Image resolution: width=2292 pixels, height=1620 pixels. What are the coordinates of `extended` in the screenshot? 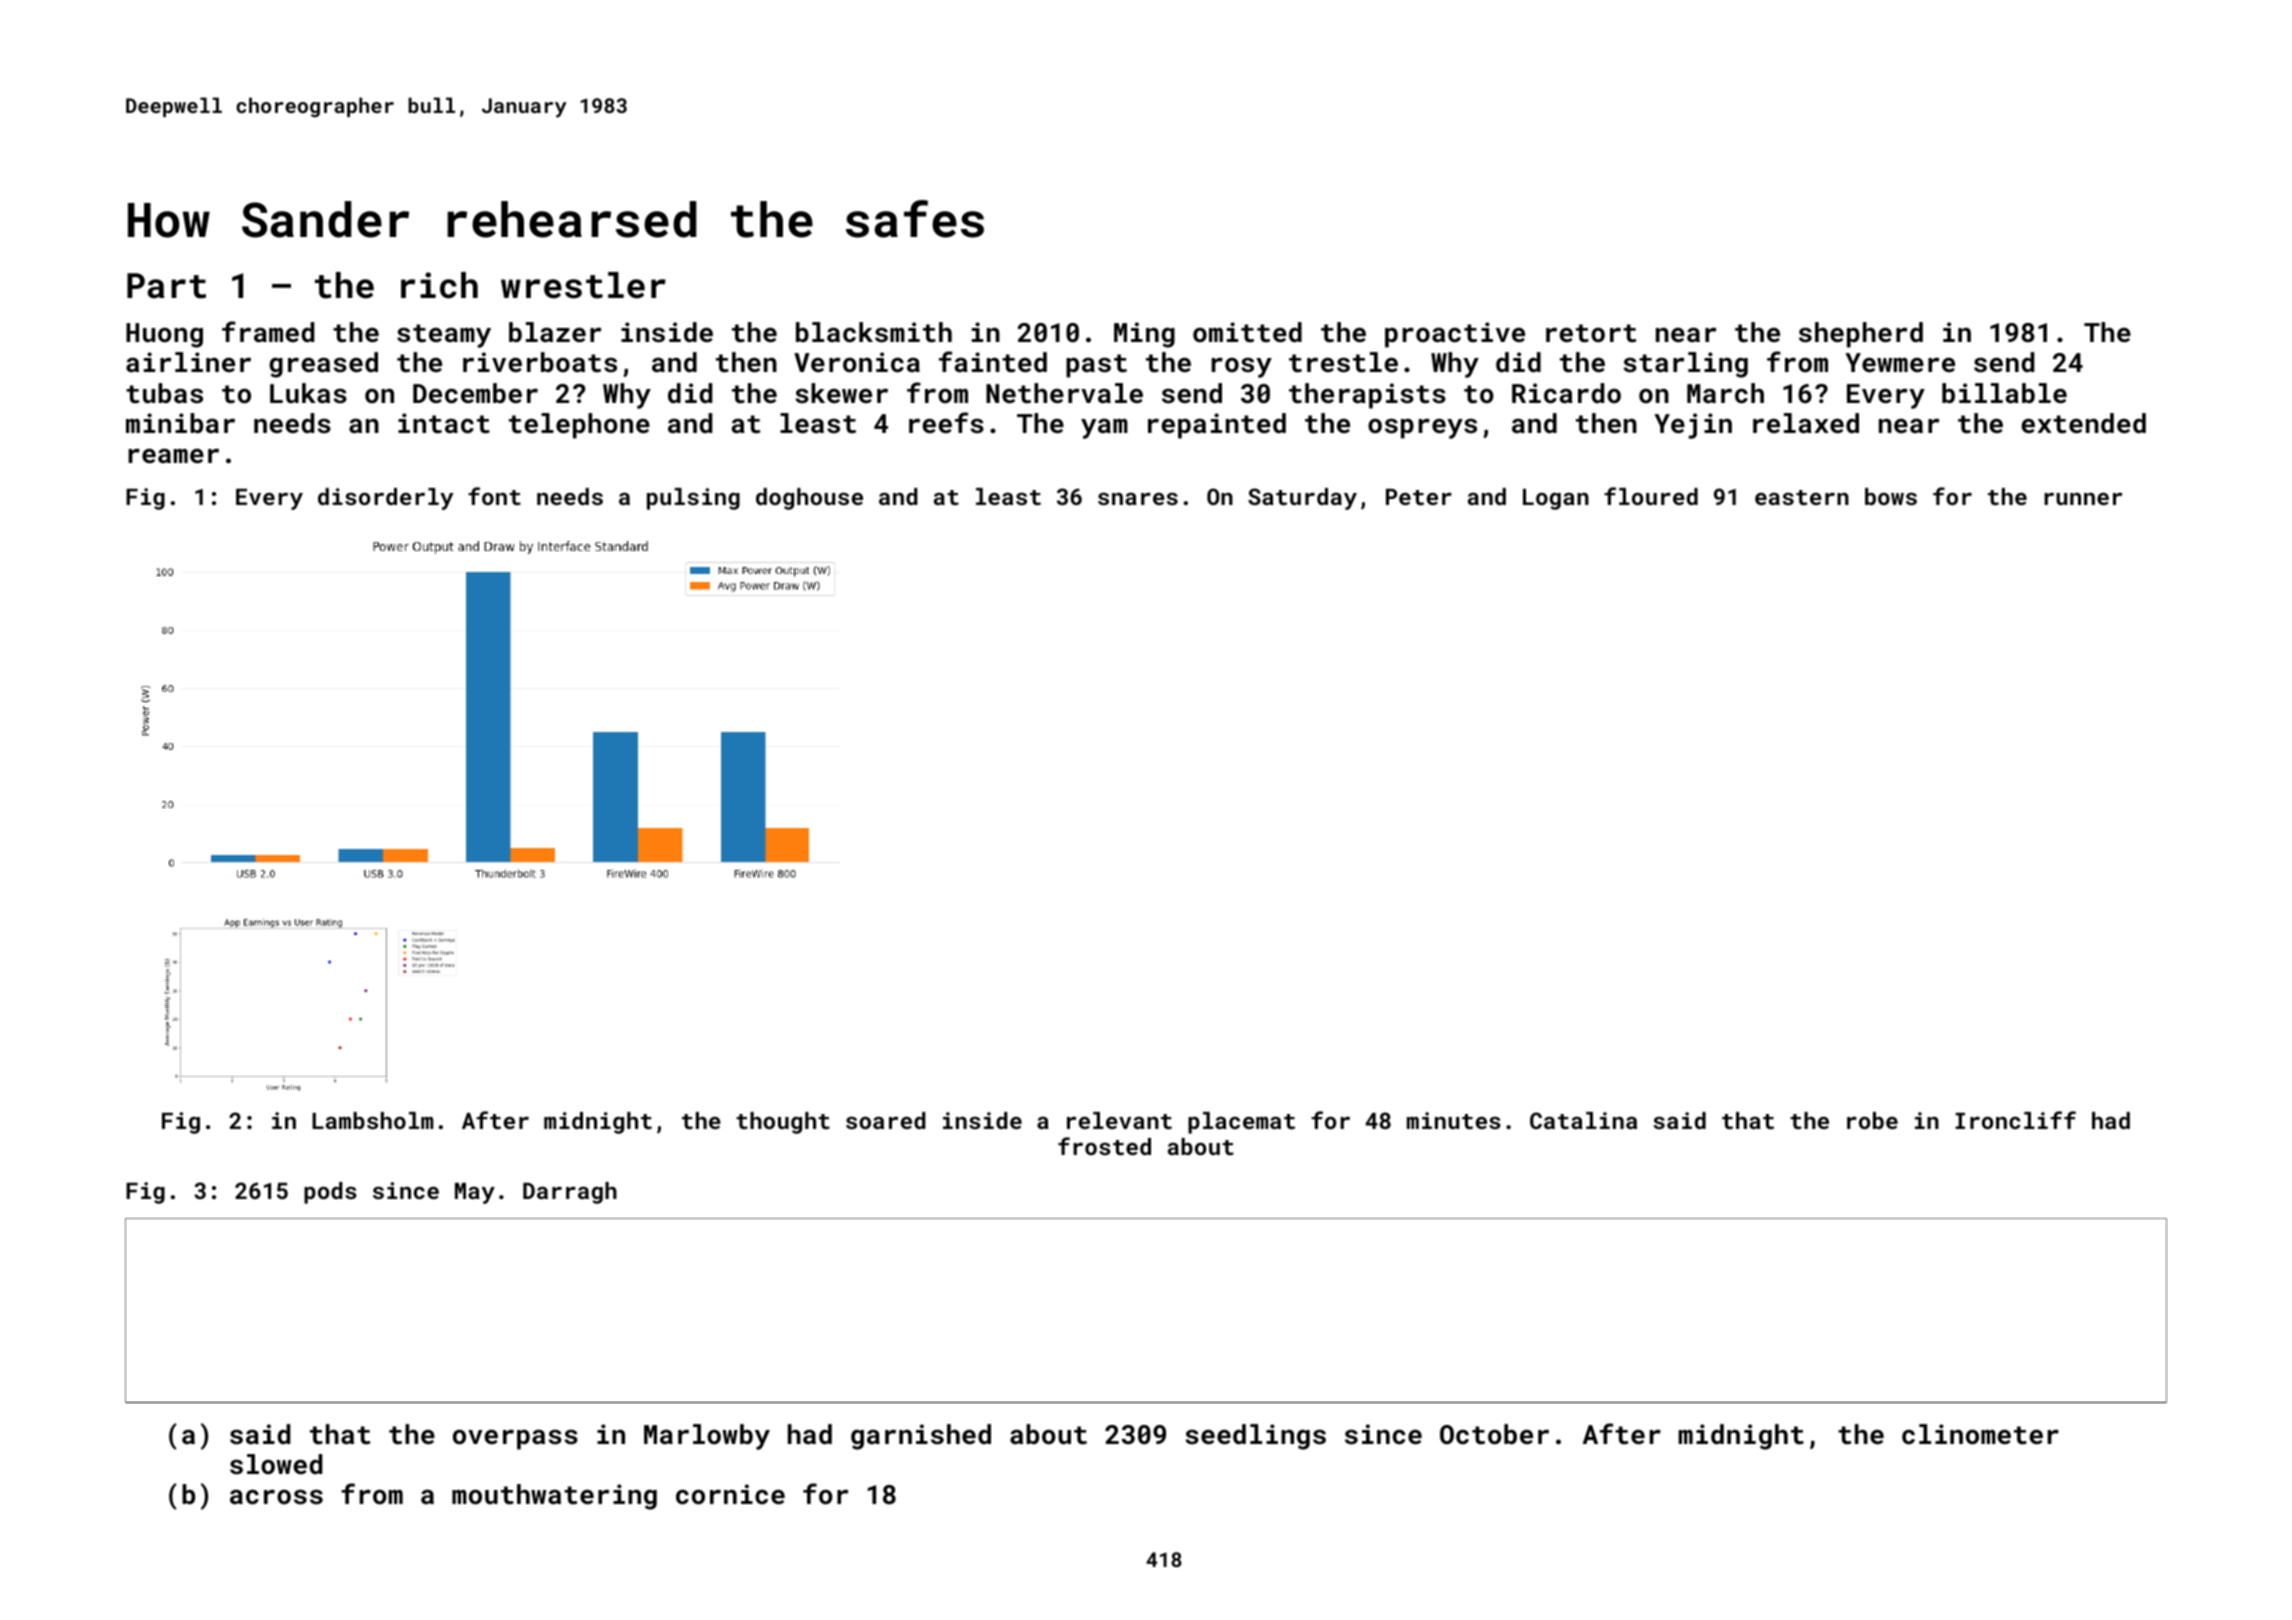 It's located at (2083, 423).
